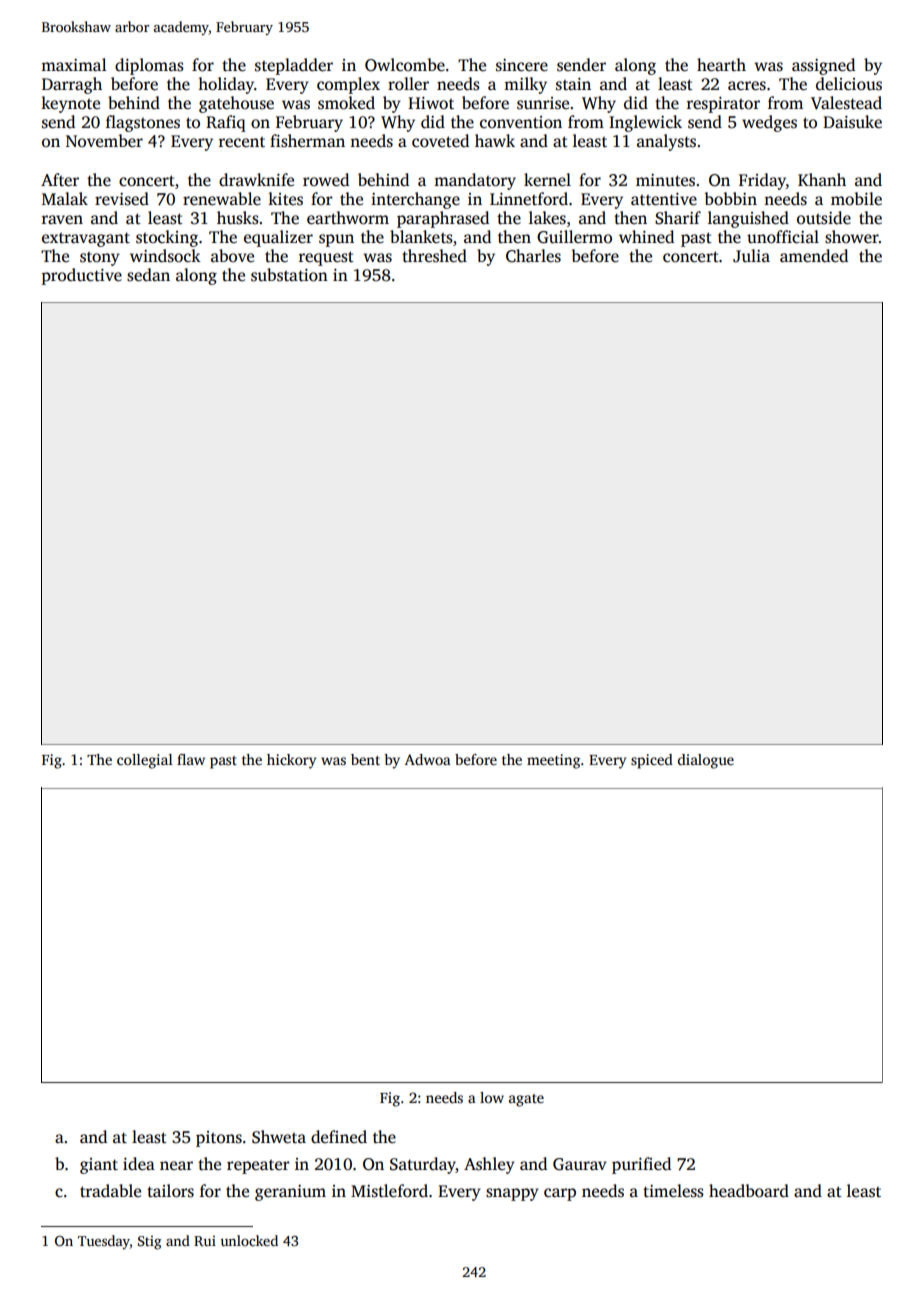 This image has width=924, height=1308. I want to click on threshed, so click(434, 256).
